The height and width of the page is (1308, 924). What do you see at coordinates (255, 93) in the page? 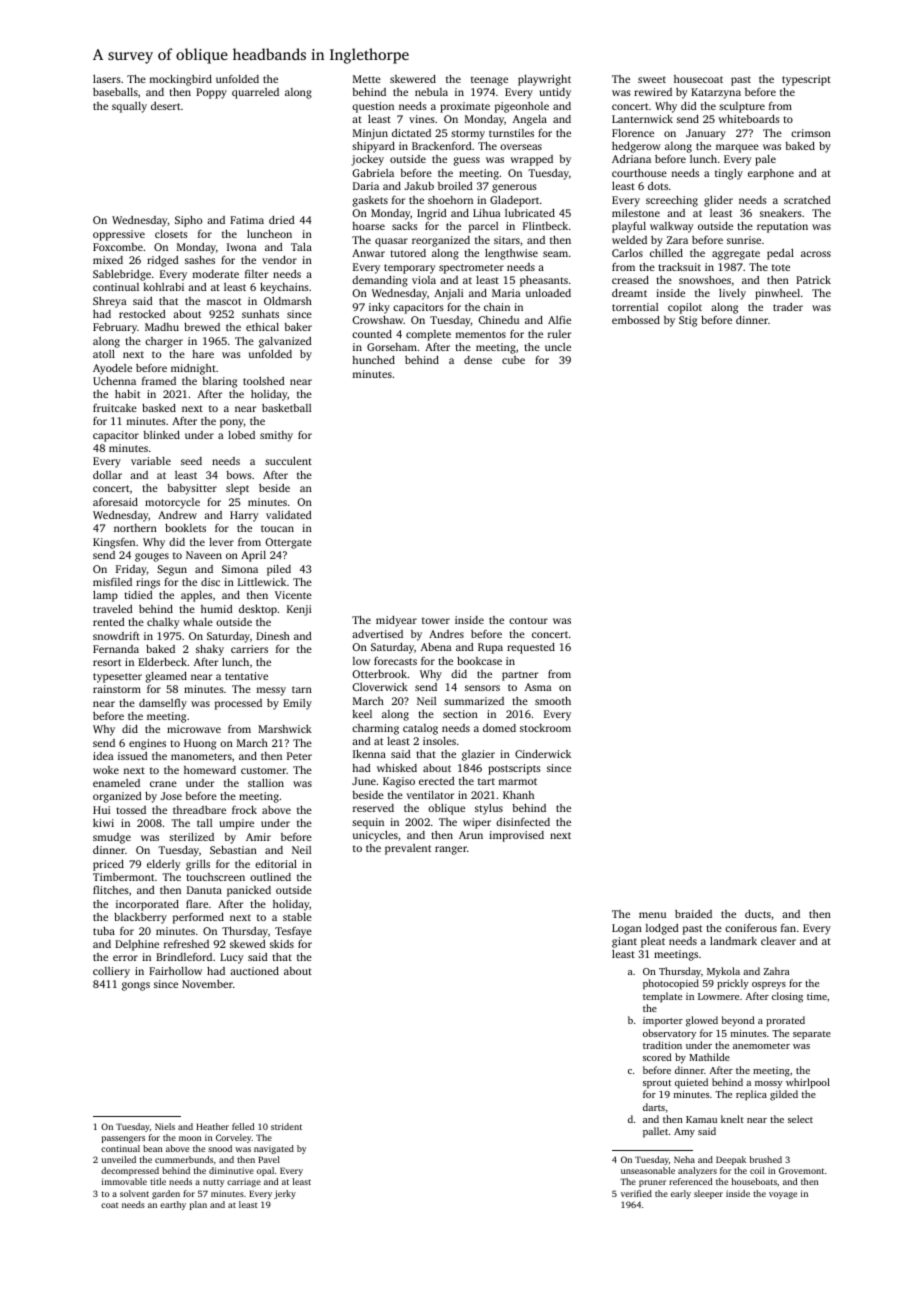
I see `quarreled` at bounding box center [255, 93].
